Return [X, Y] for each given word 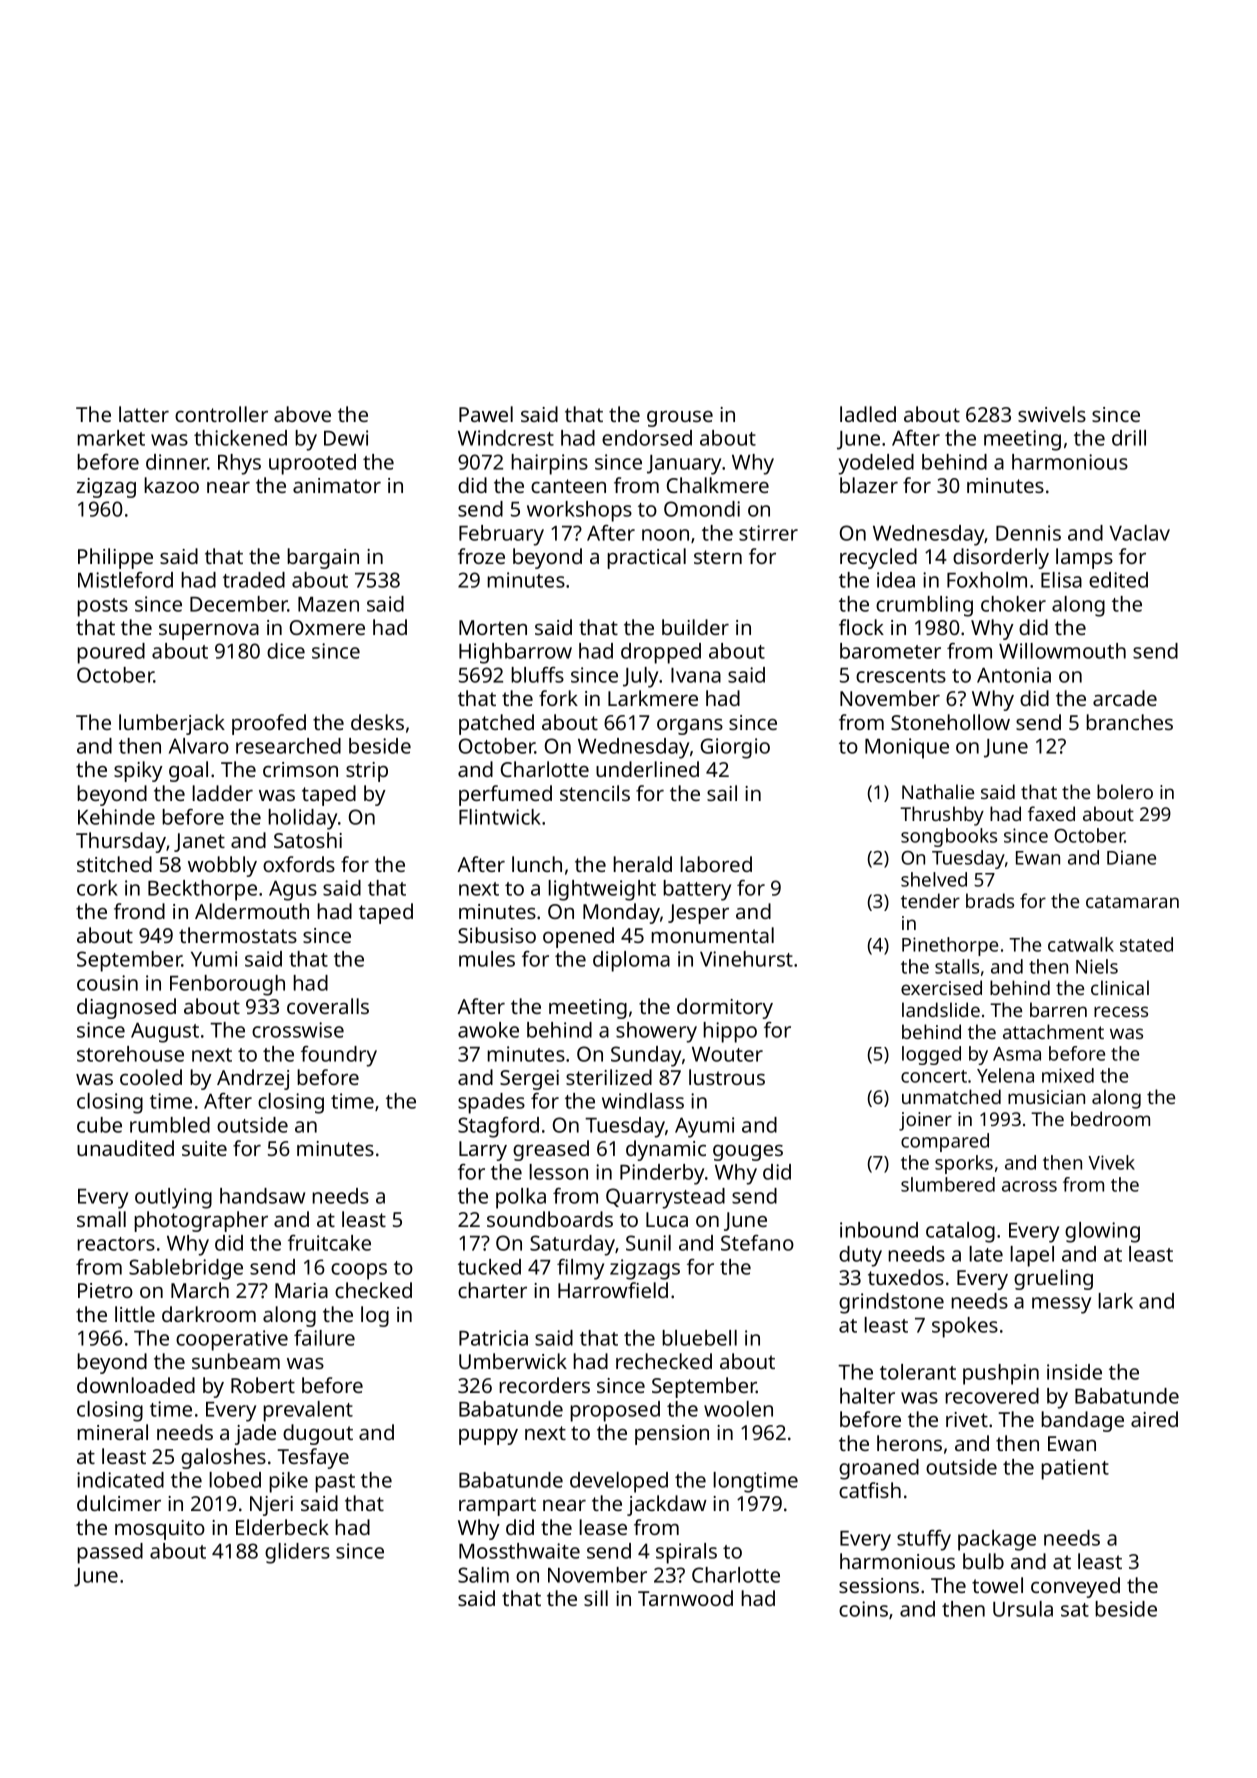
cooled [151, 1077]
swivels [1052, 414]
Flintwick [500, 817]
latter [144, 414]
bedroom [1110, 1118]
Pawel [486, 414]
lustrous [727, 1077]
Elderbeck [282, 1527]
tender [930, 900]
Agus [293, 890]
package [997, 1540]
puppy [488, 1437]
